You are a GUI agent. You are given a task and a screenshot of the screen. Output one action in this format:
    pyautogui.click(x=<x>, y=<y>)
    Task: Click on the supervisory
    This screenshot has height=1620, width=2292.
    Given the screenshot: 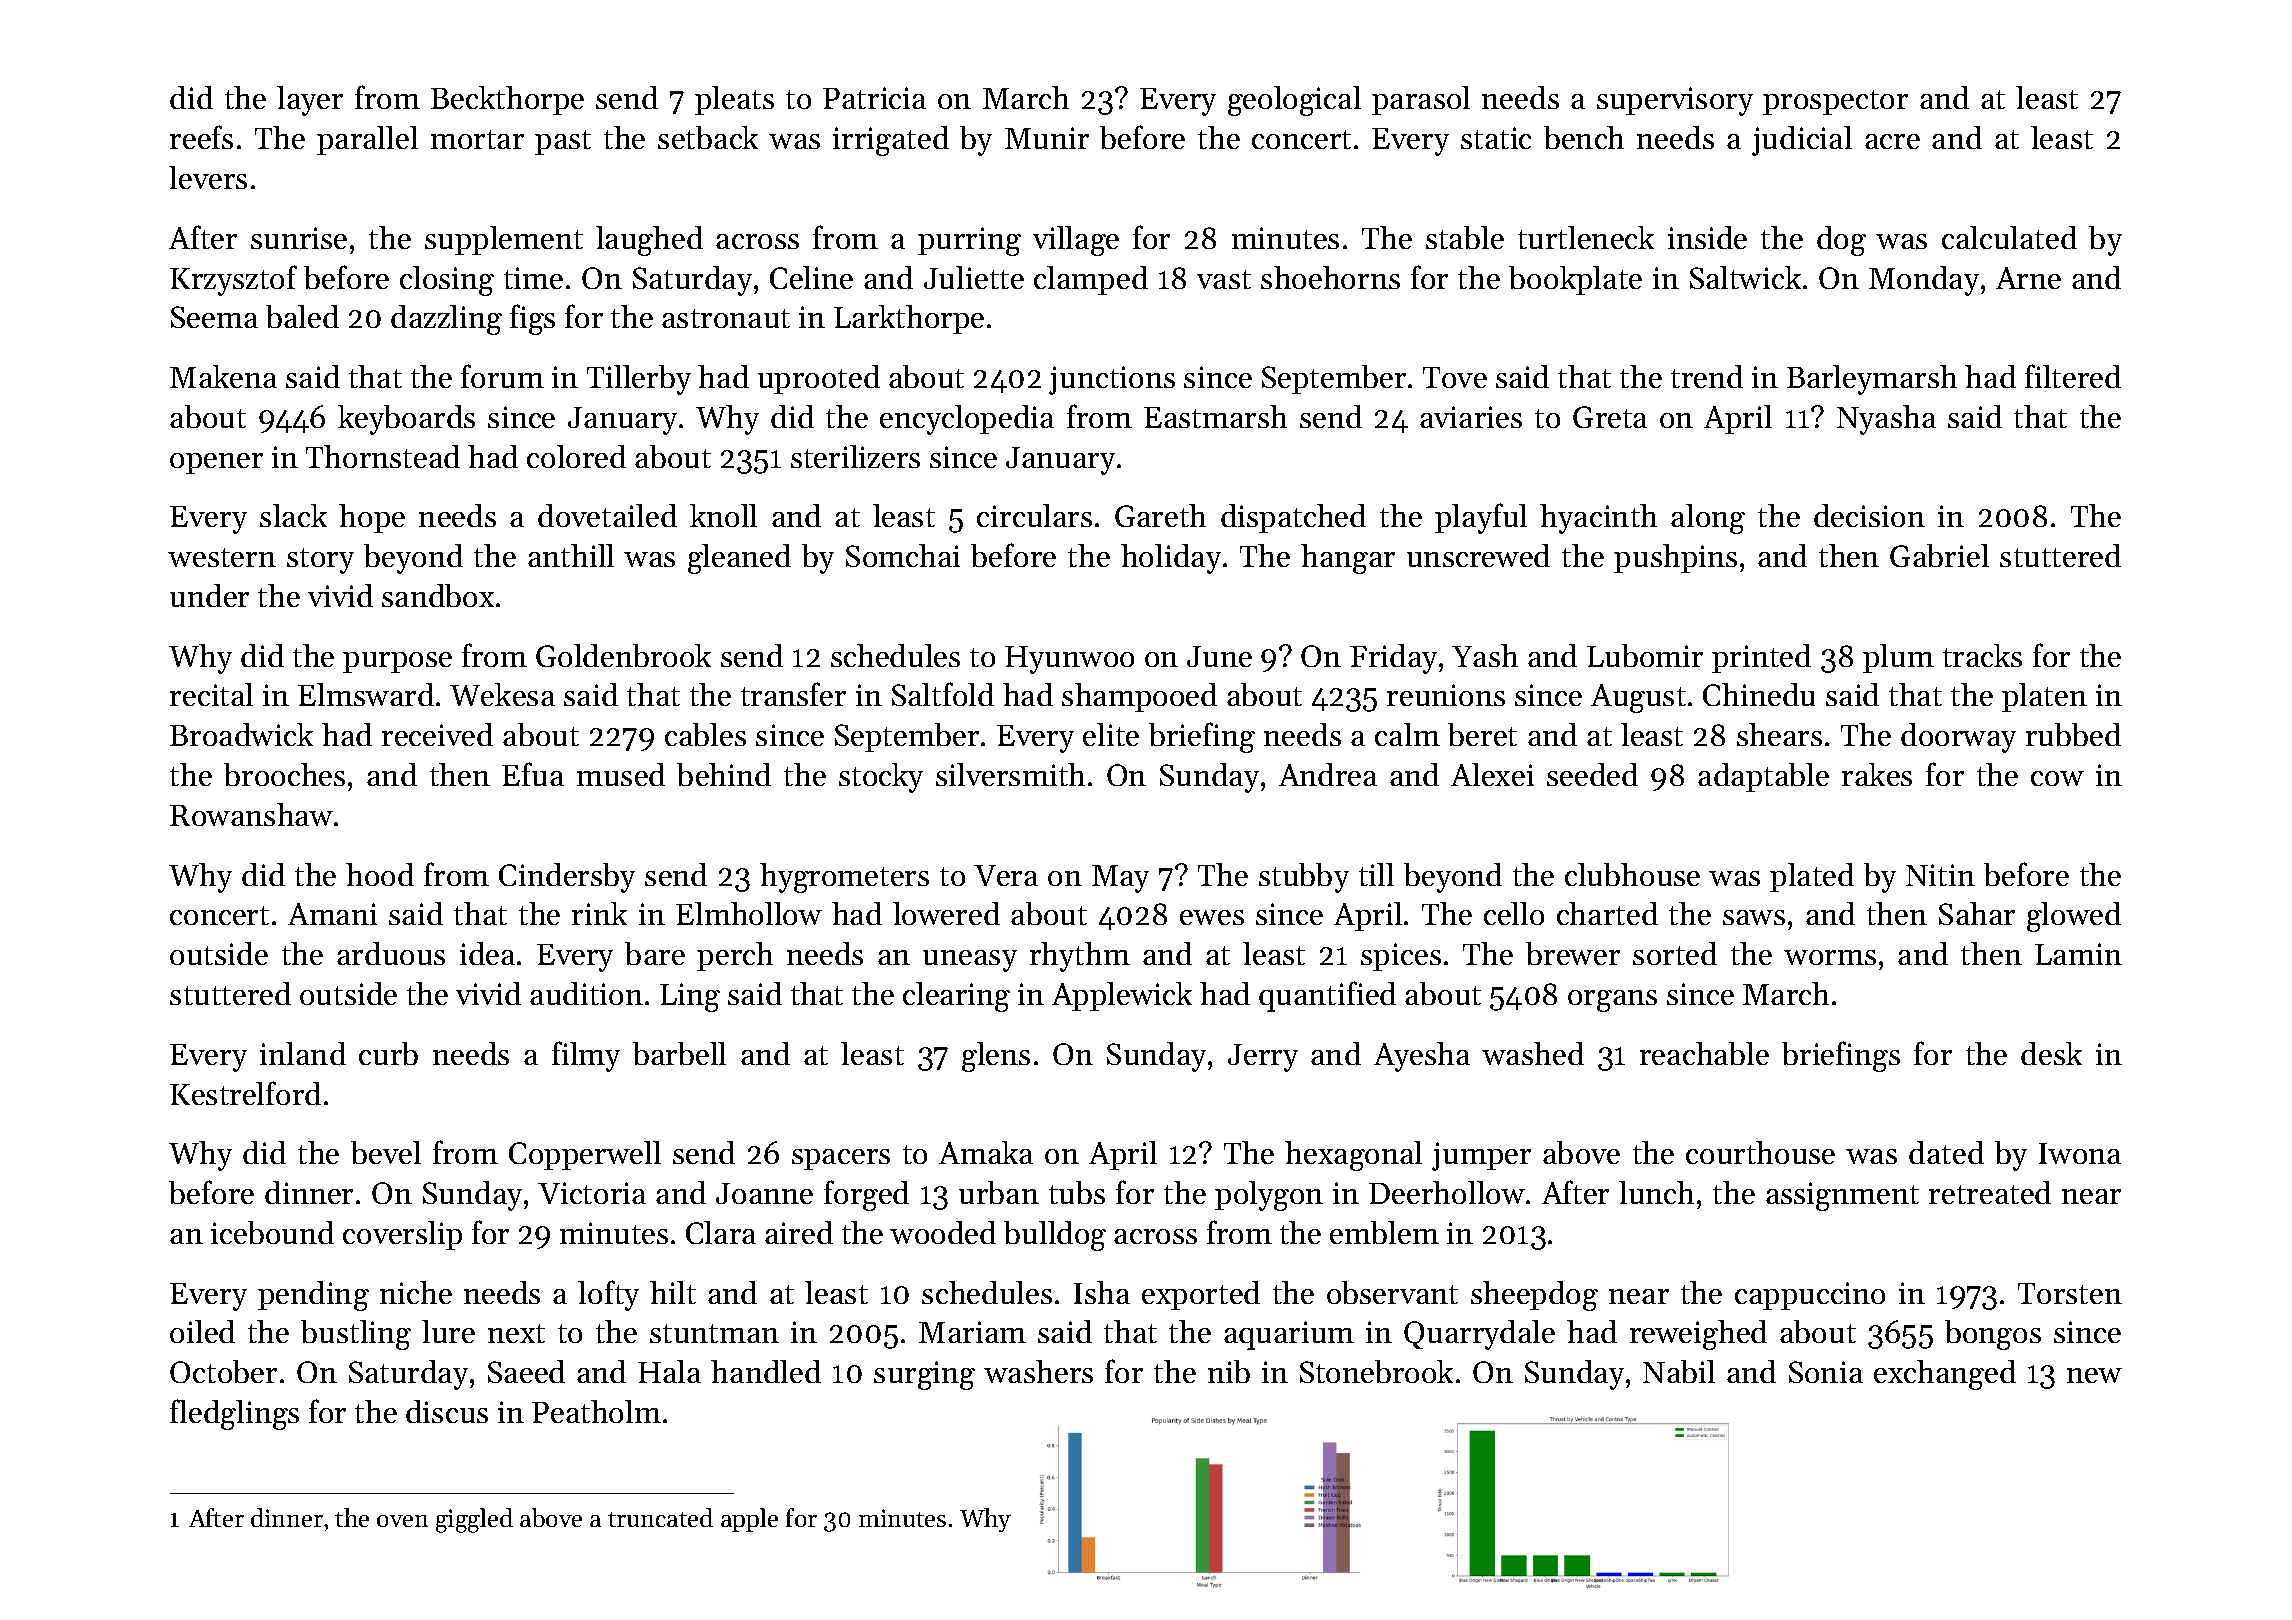 What is the action you would take?
    pyautogui.click(x=1675, y=101)
